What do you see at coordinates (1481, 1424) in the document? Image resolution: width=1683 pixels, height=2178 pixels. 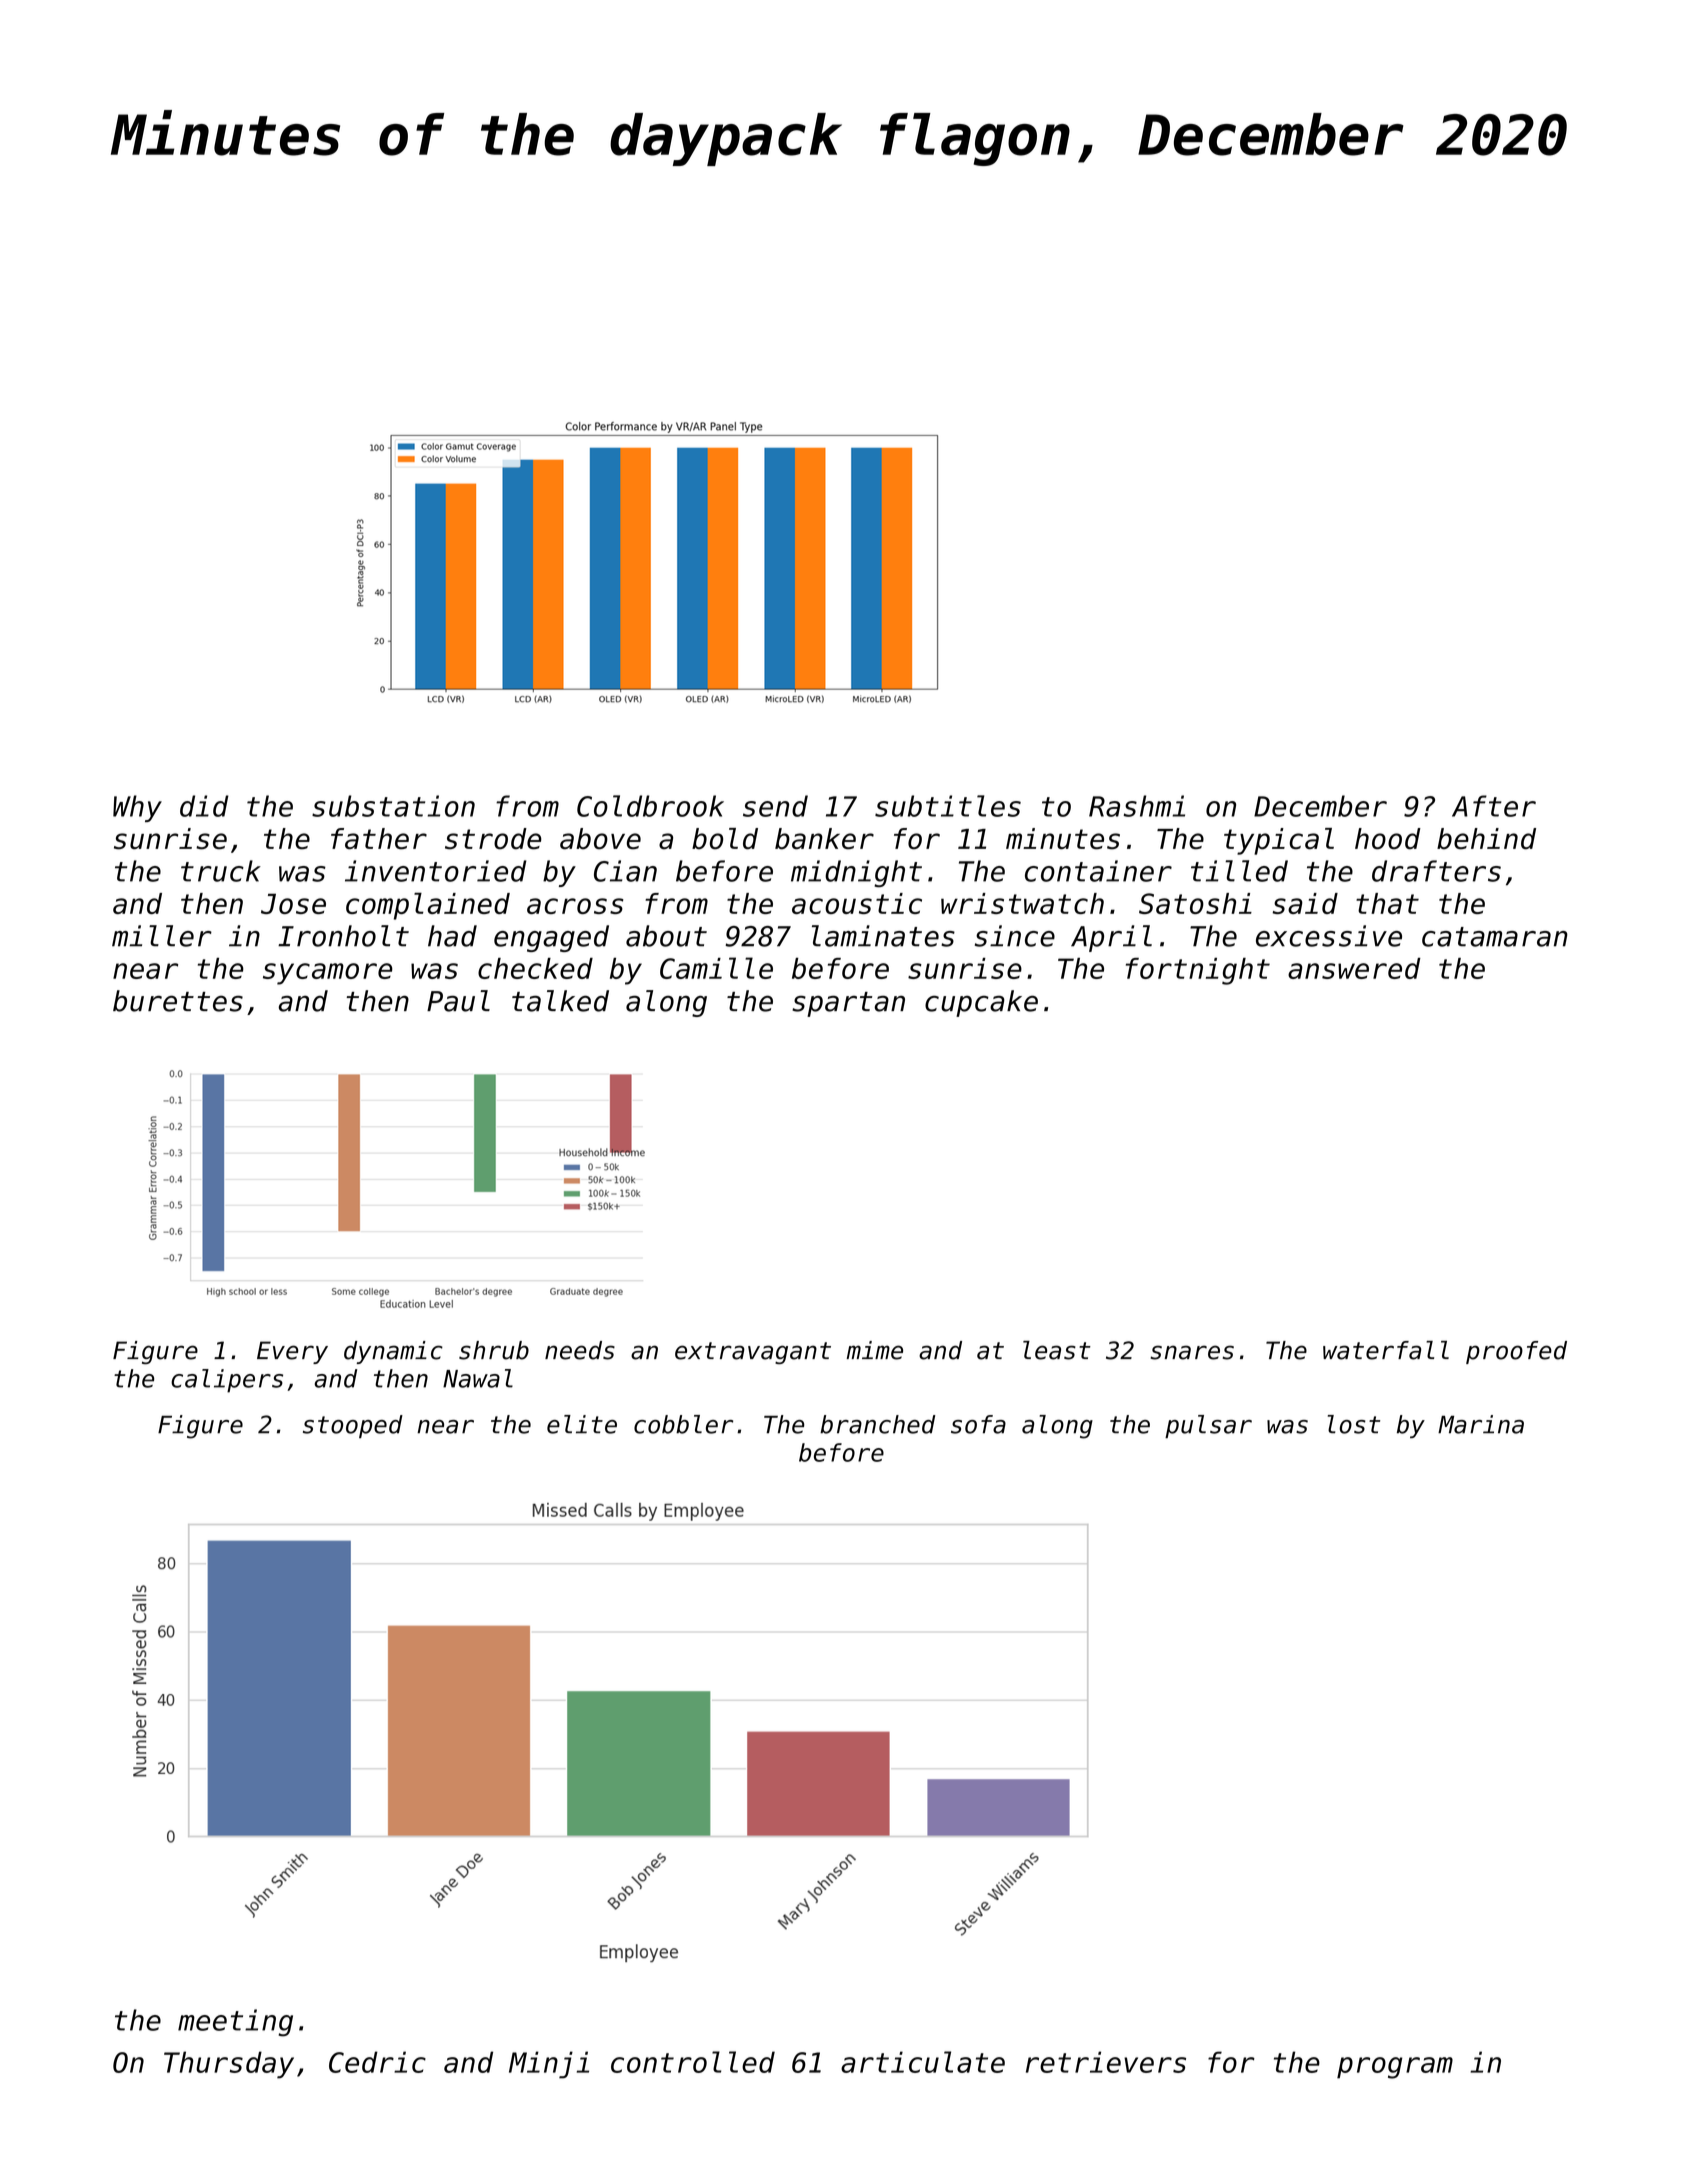 I see `Marina` at bounding box center [1481, 1424].
